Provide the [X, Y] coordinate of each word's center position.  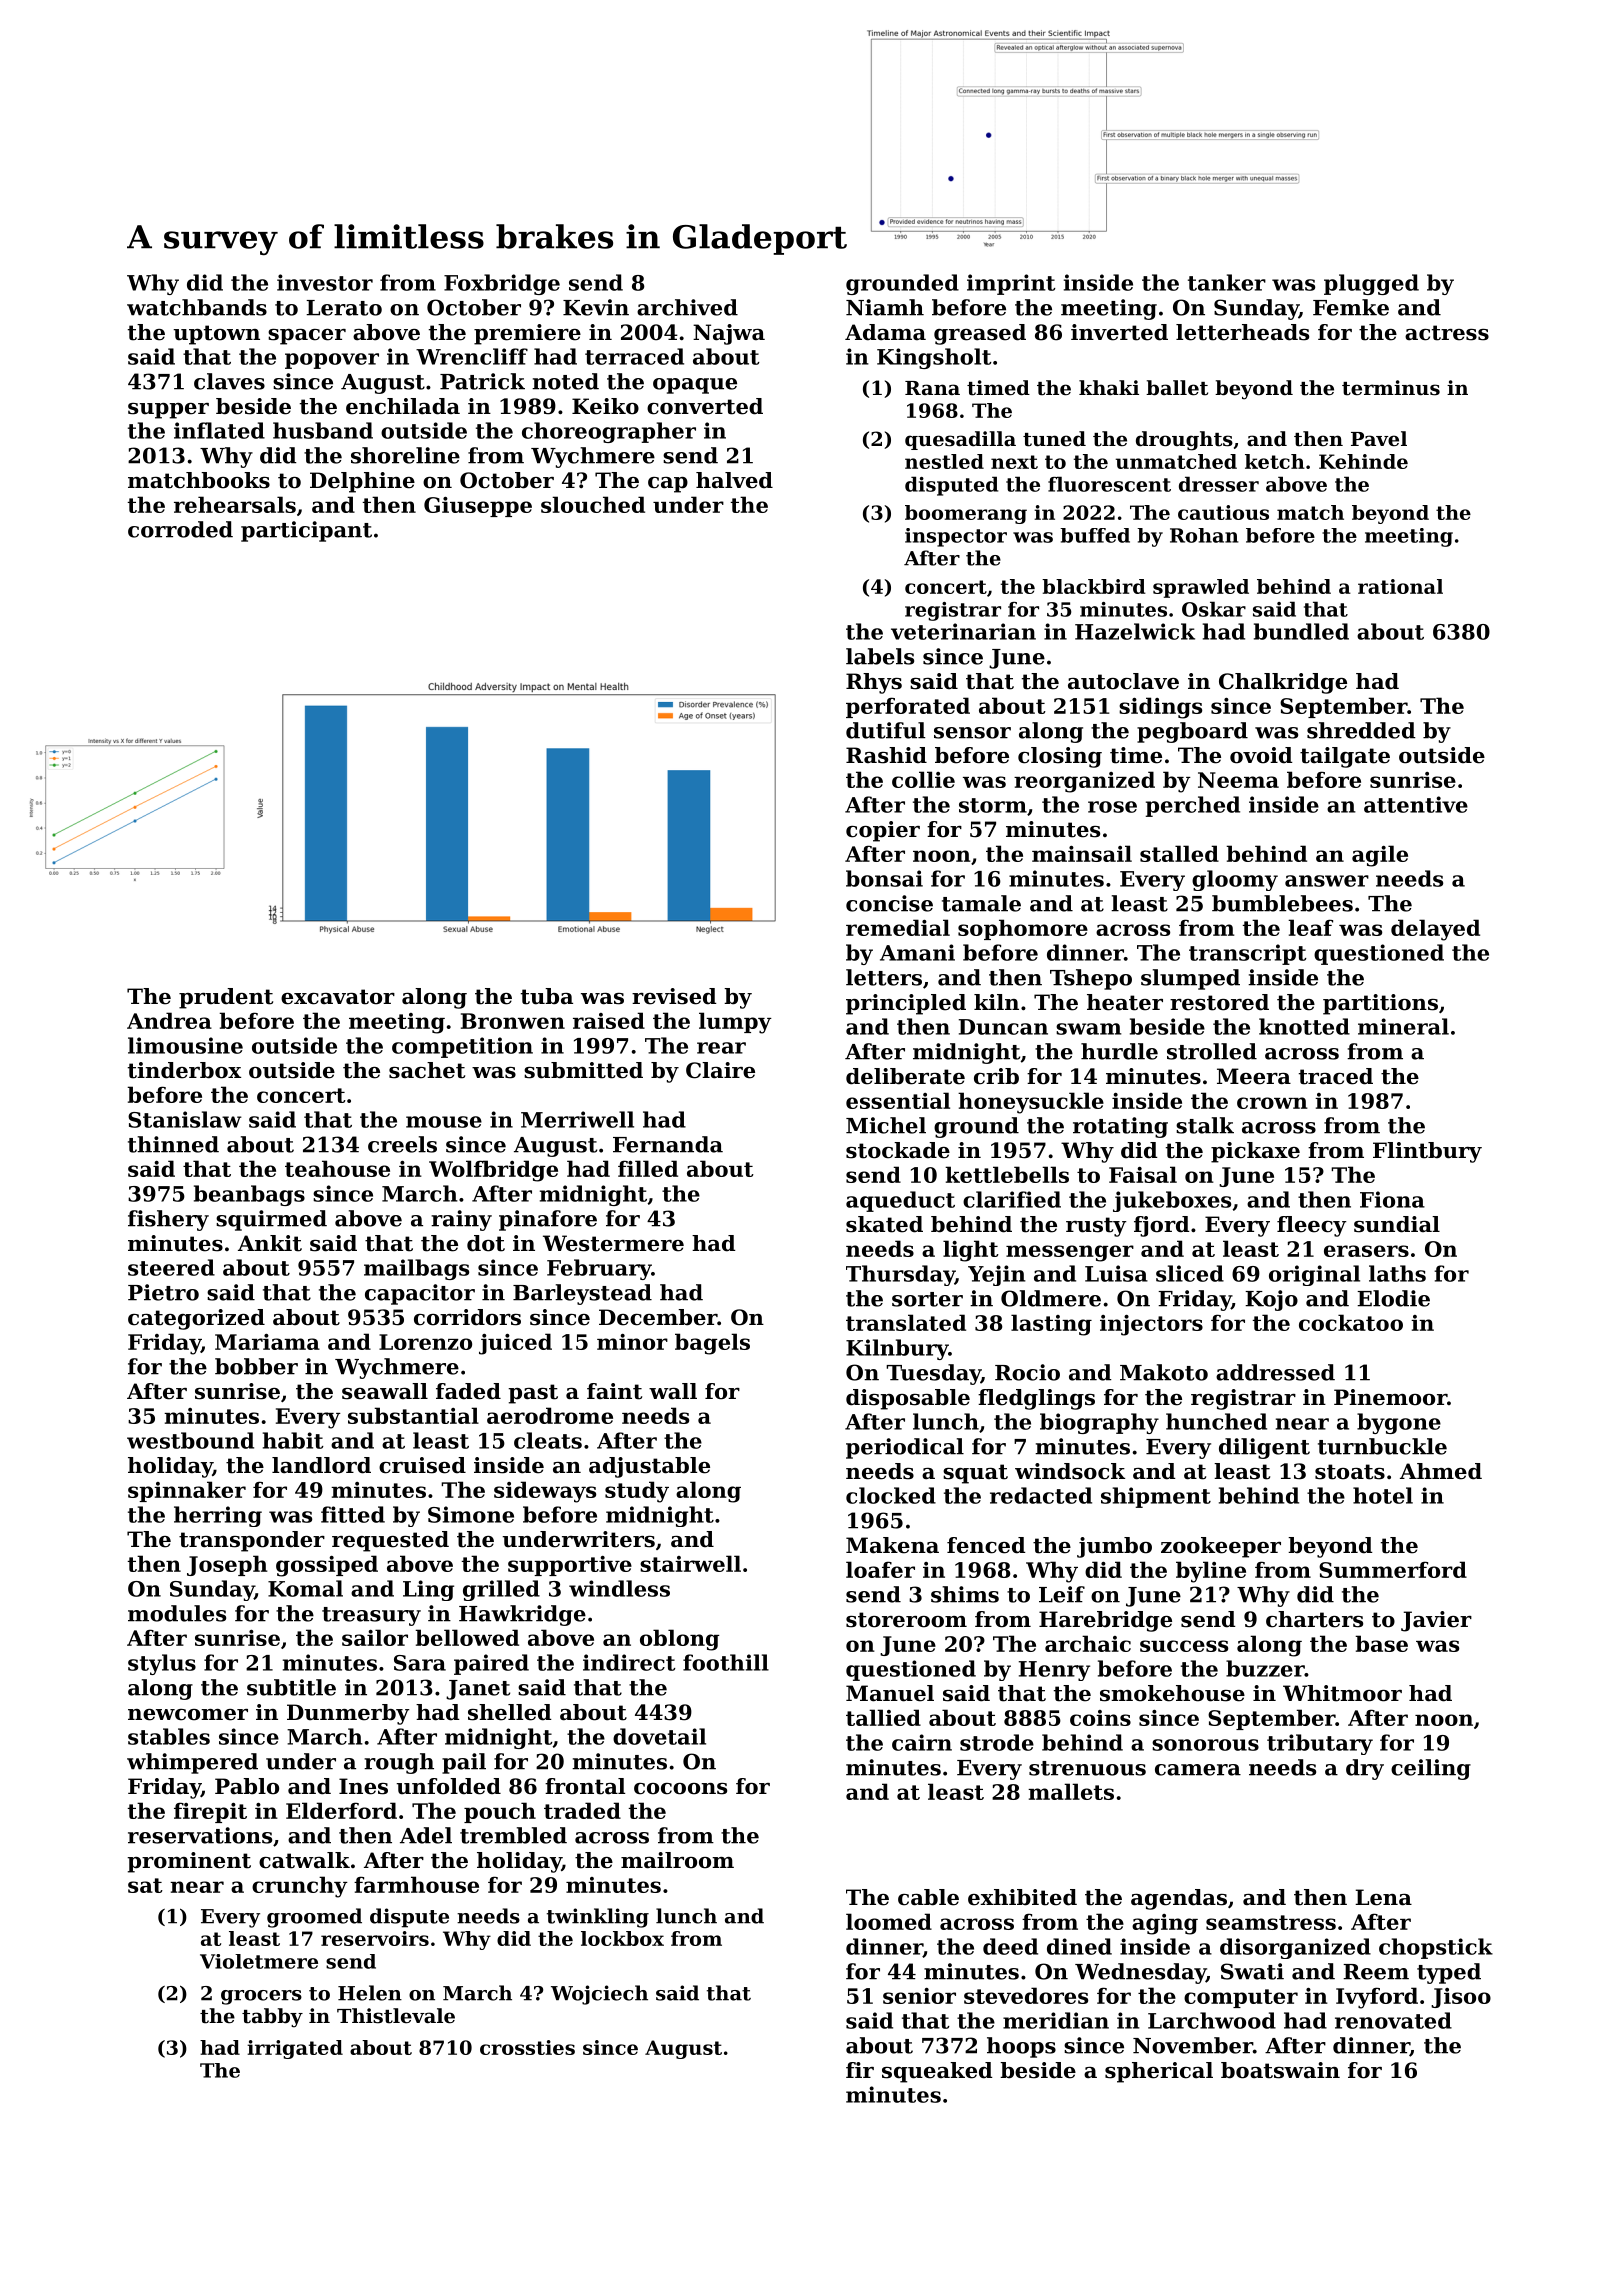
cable [928, 1897]
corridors [467, 1317]
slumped [1190, 979]
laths [1397, 1273]
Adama [885, 332]
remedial [898, 927]
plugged [1371, 284]
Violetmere [259, 1961]
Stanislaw [185, 1119]
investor [325, 282]
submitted [583, 1070]
